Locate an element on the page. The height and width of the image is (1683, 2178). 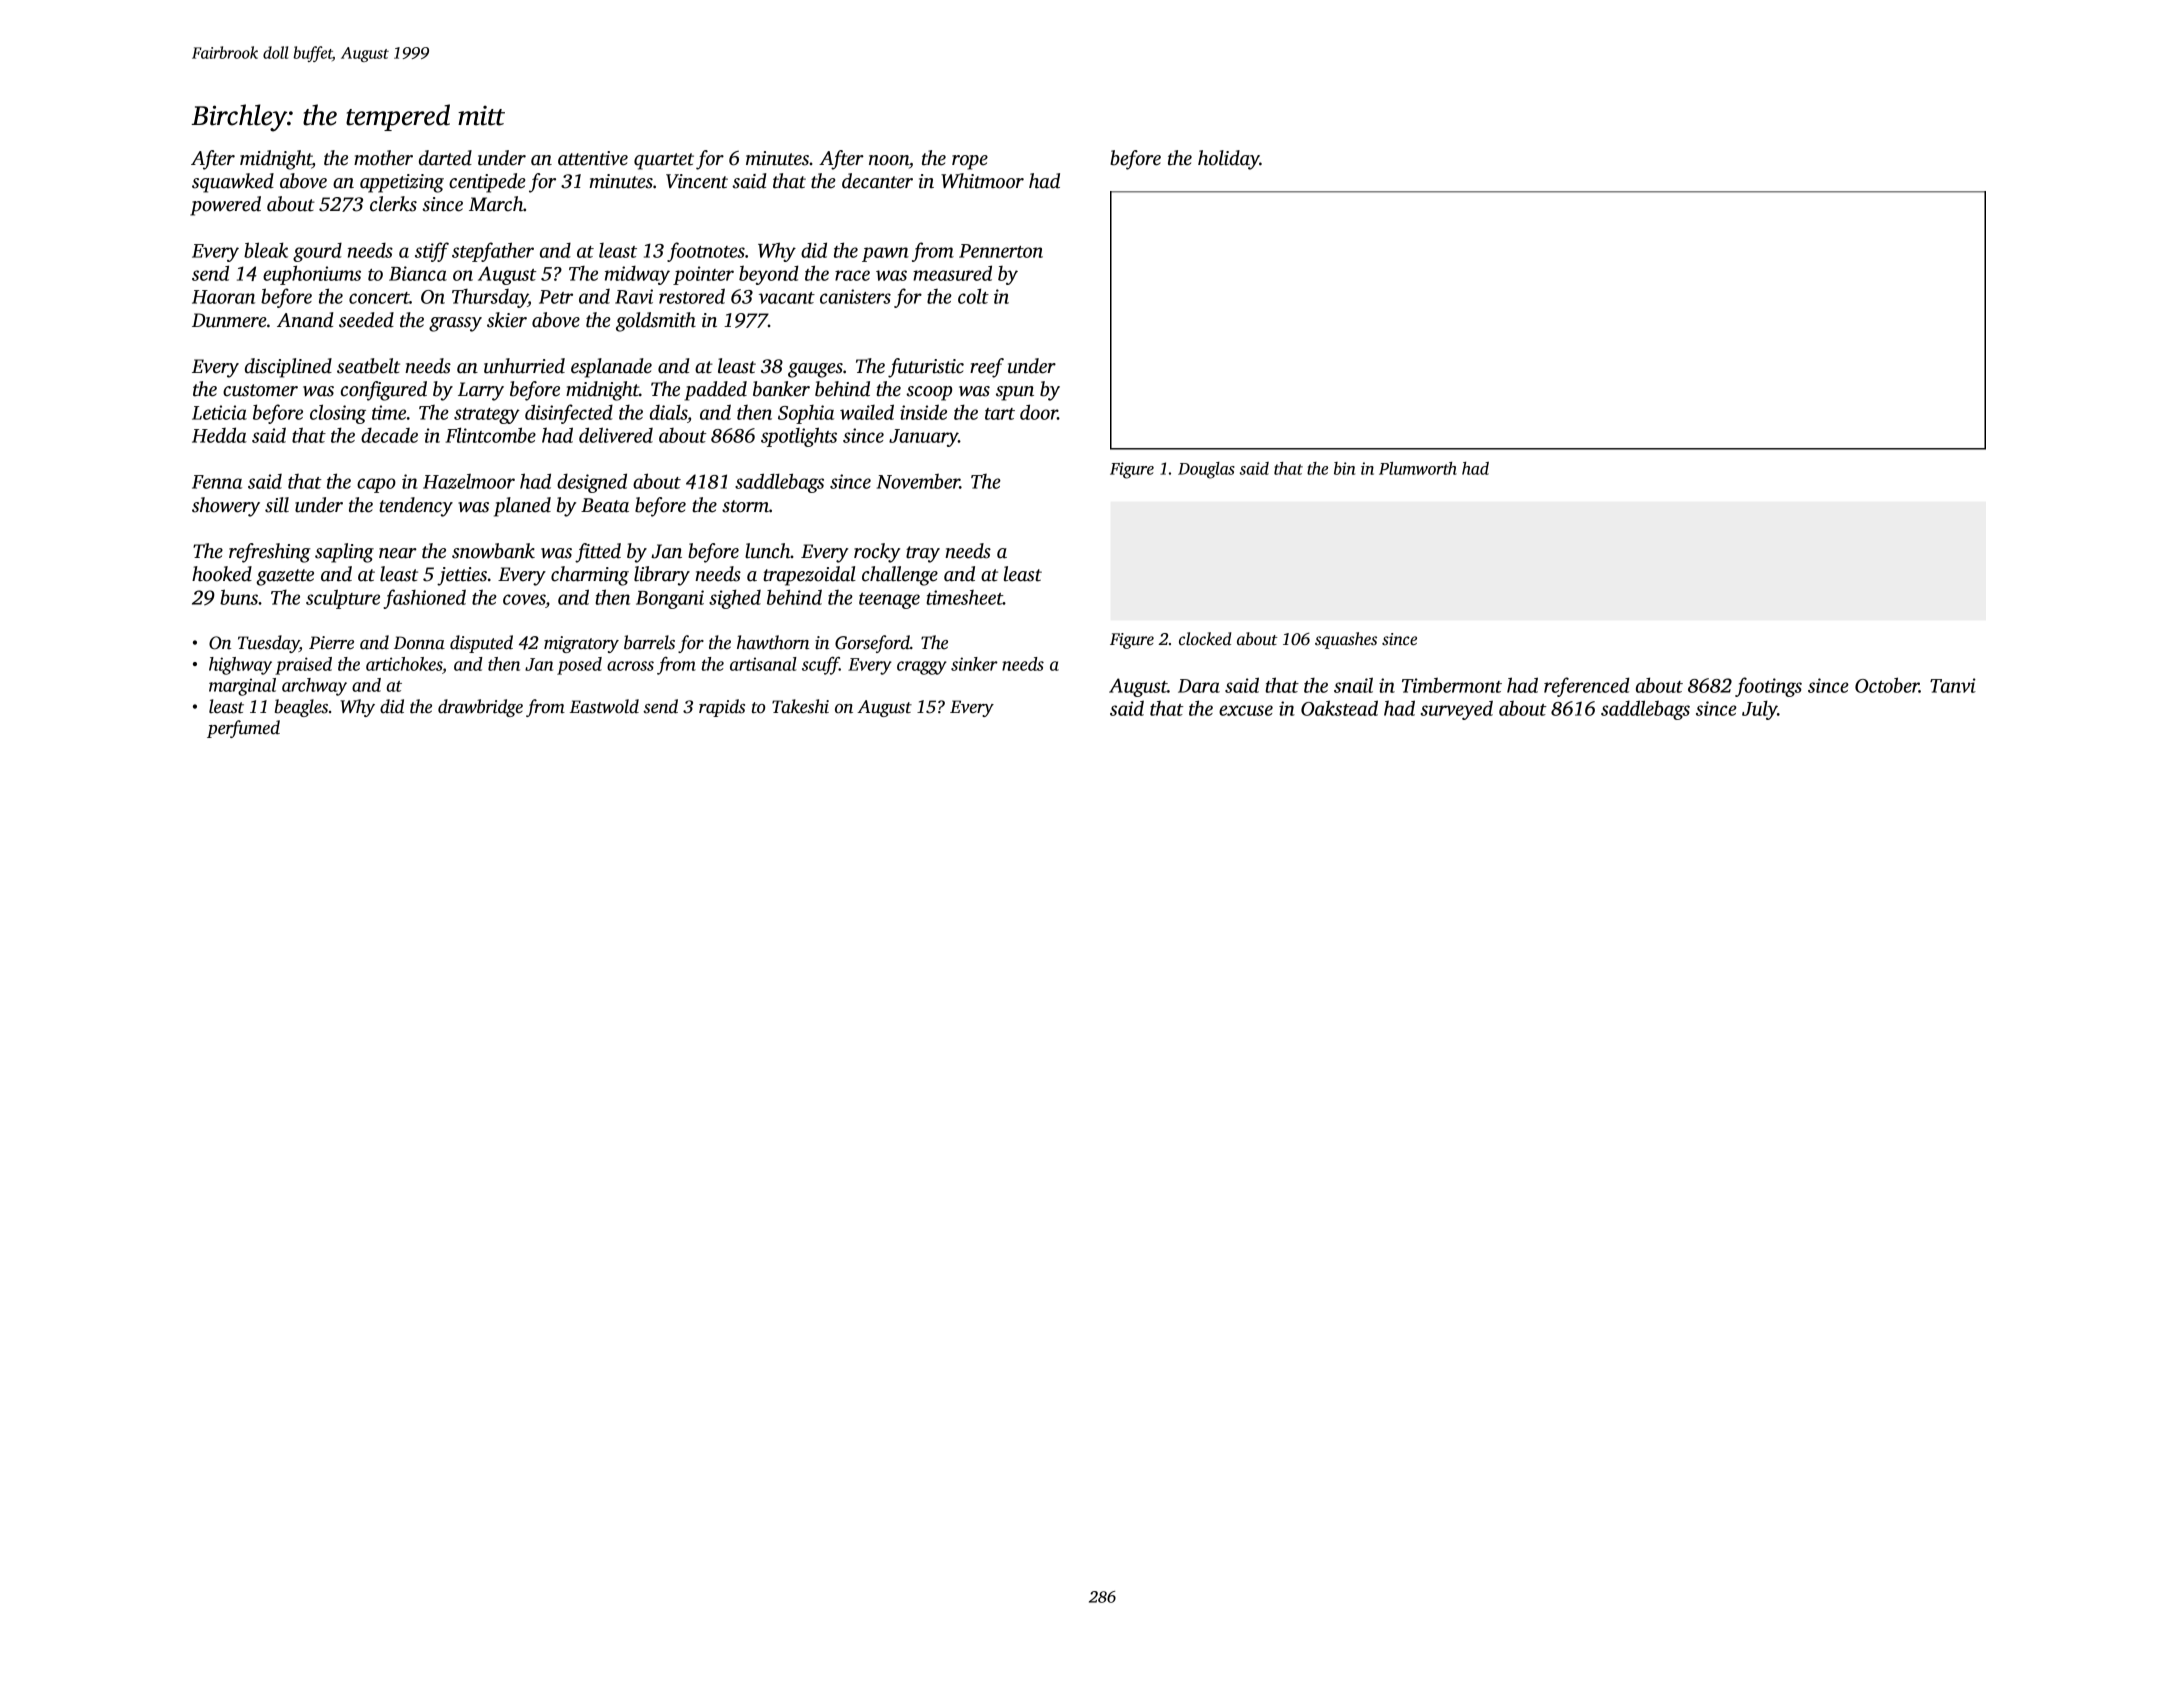
clocked is located at coordinates (1205, 639).
